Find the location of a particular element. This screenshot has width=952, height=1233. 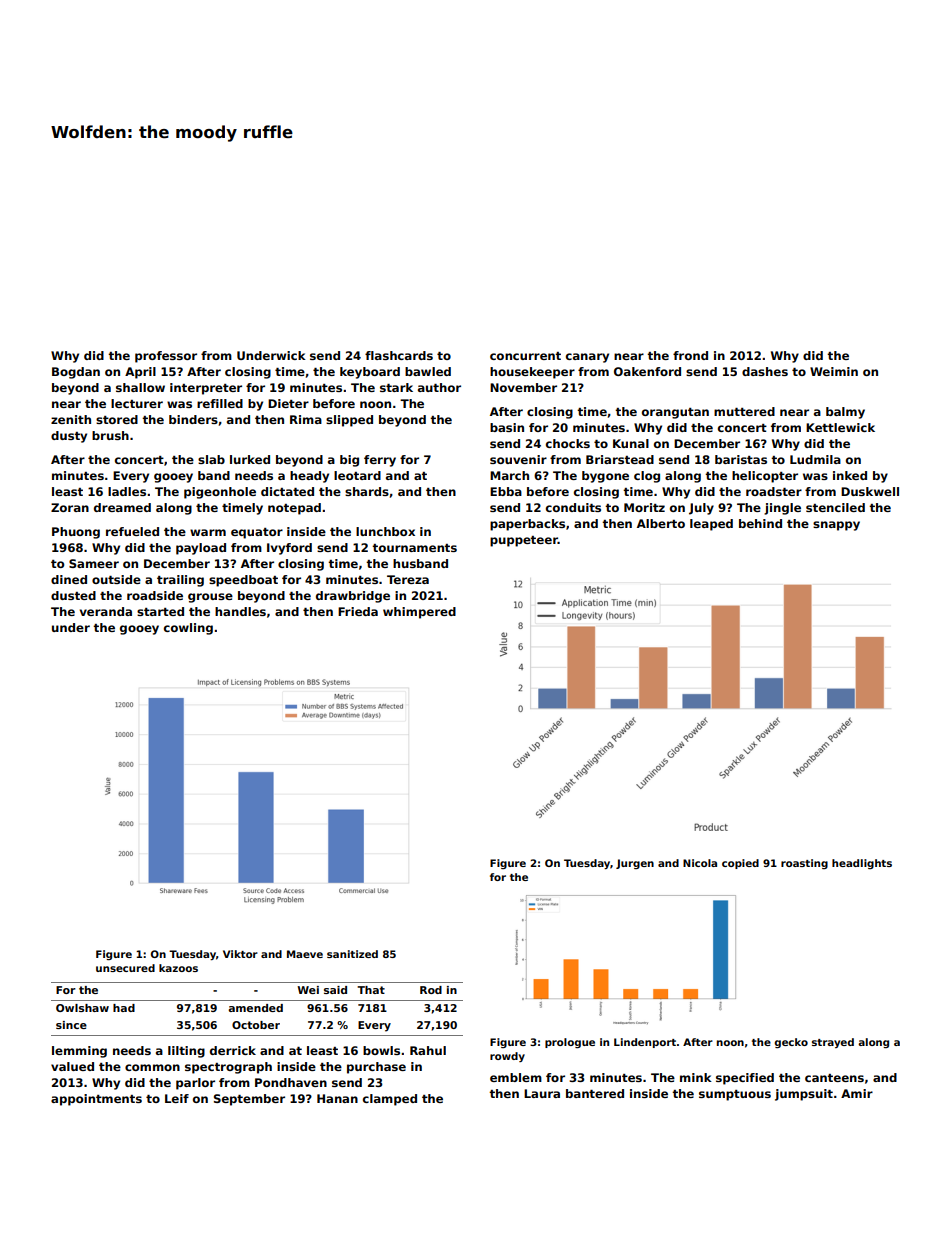

Pondhaven is located at coordinates (291, 1082).
